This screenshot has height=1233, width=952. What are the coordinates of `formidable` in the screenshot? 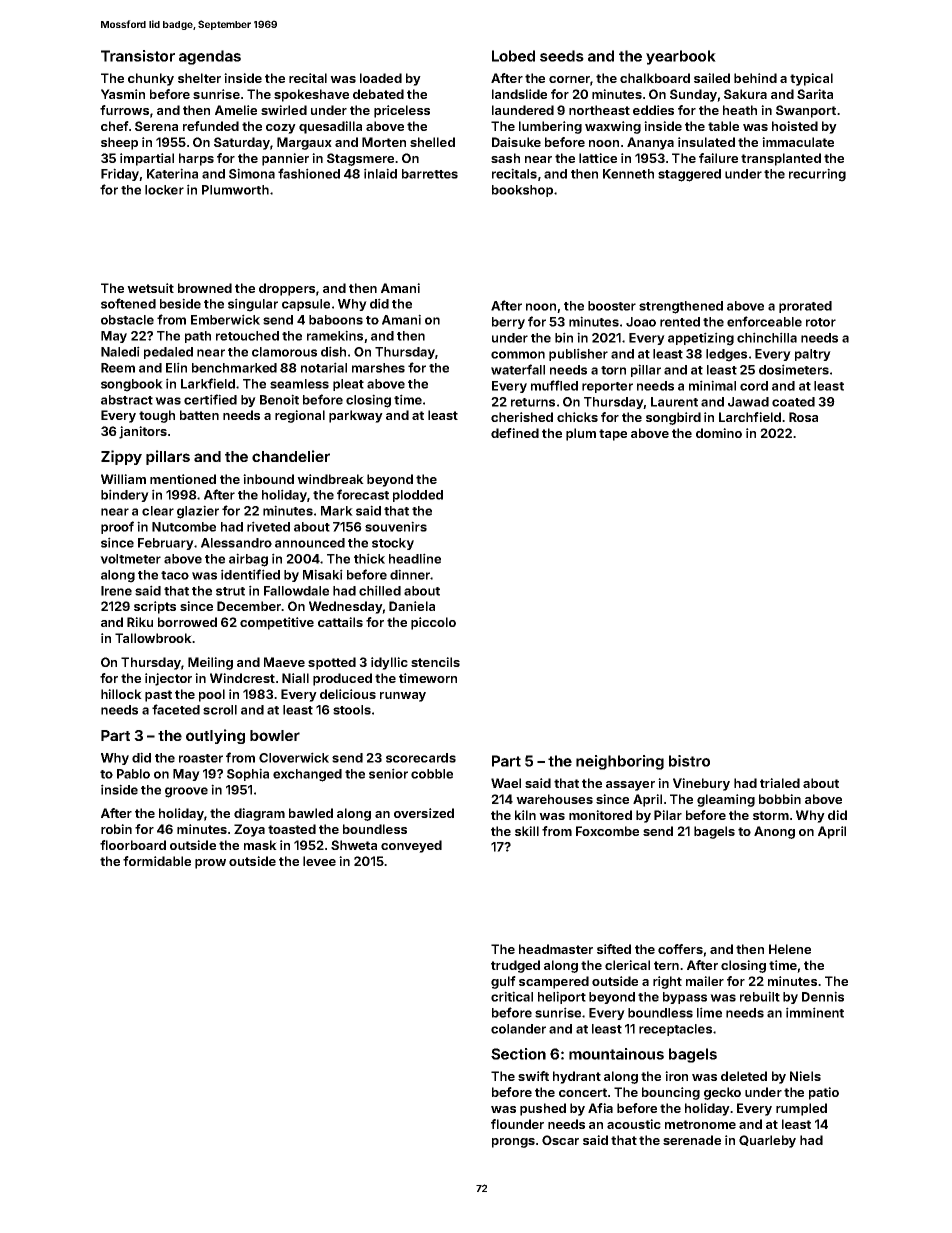 It's located at (157, 861).
